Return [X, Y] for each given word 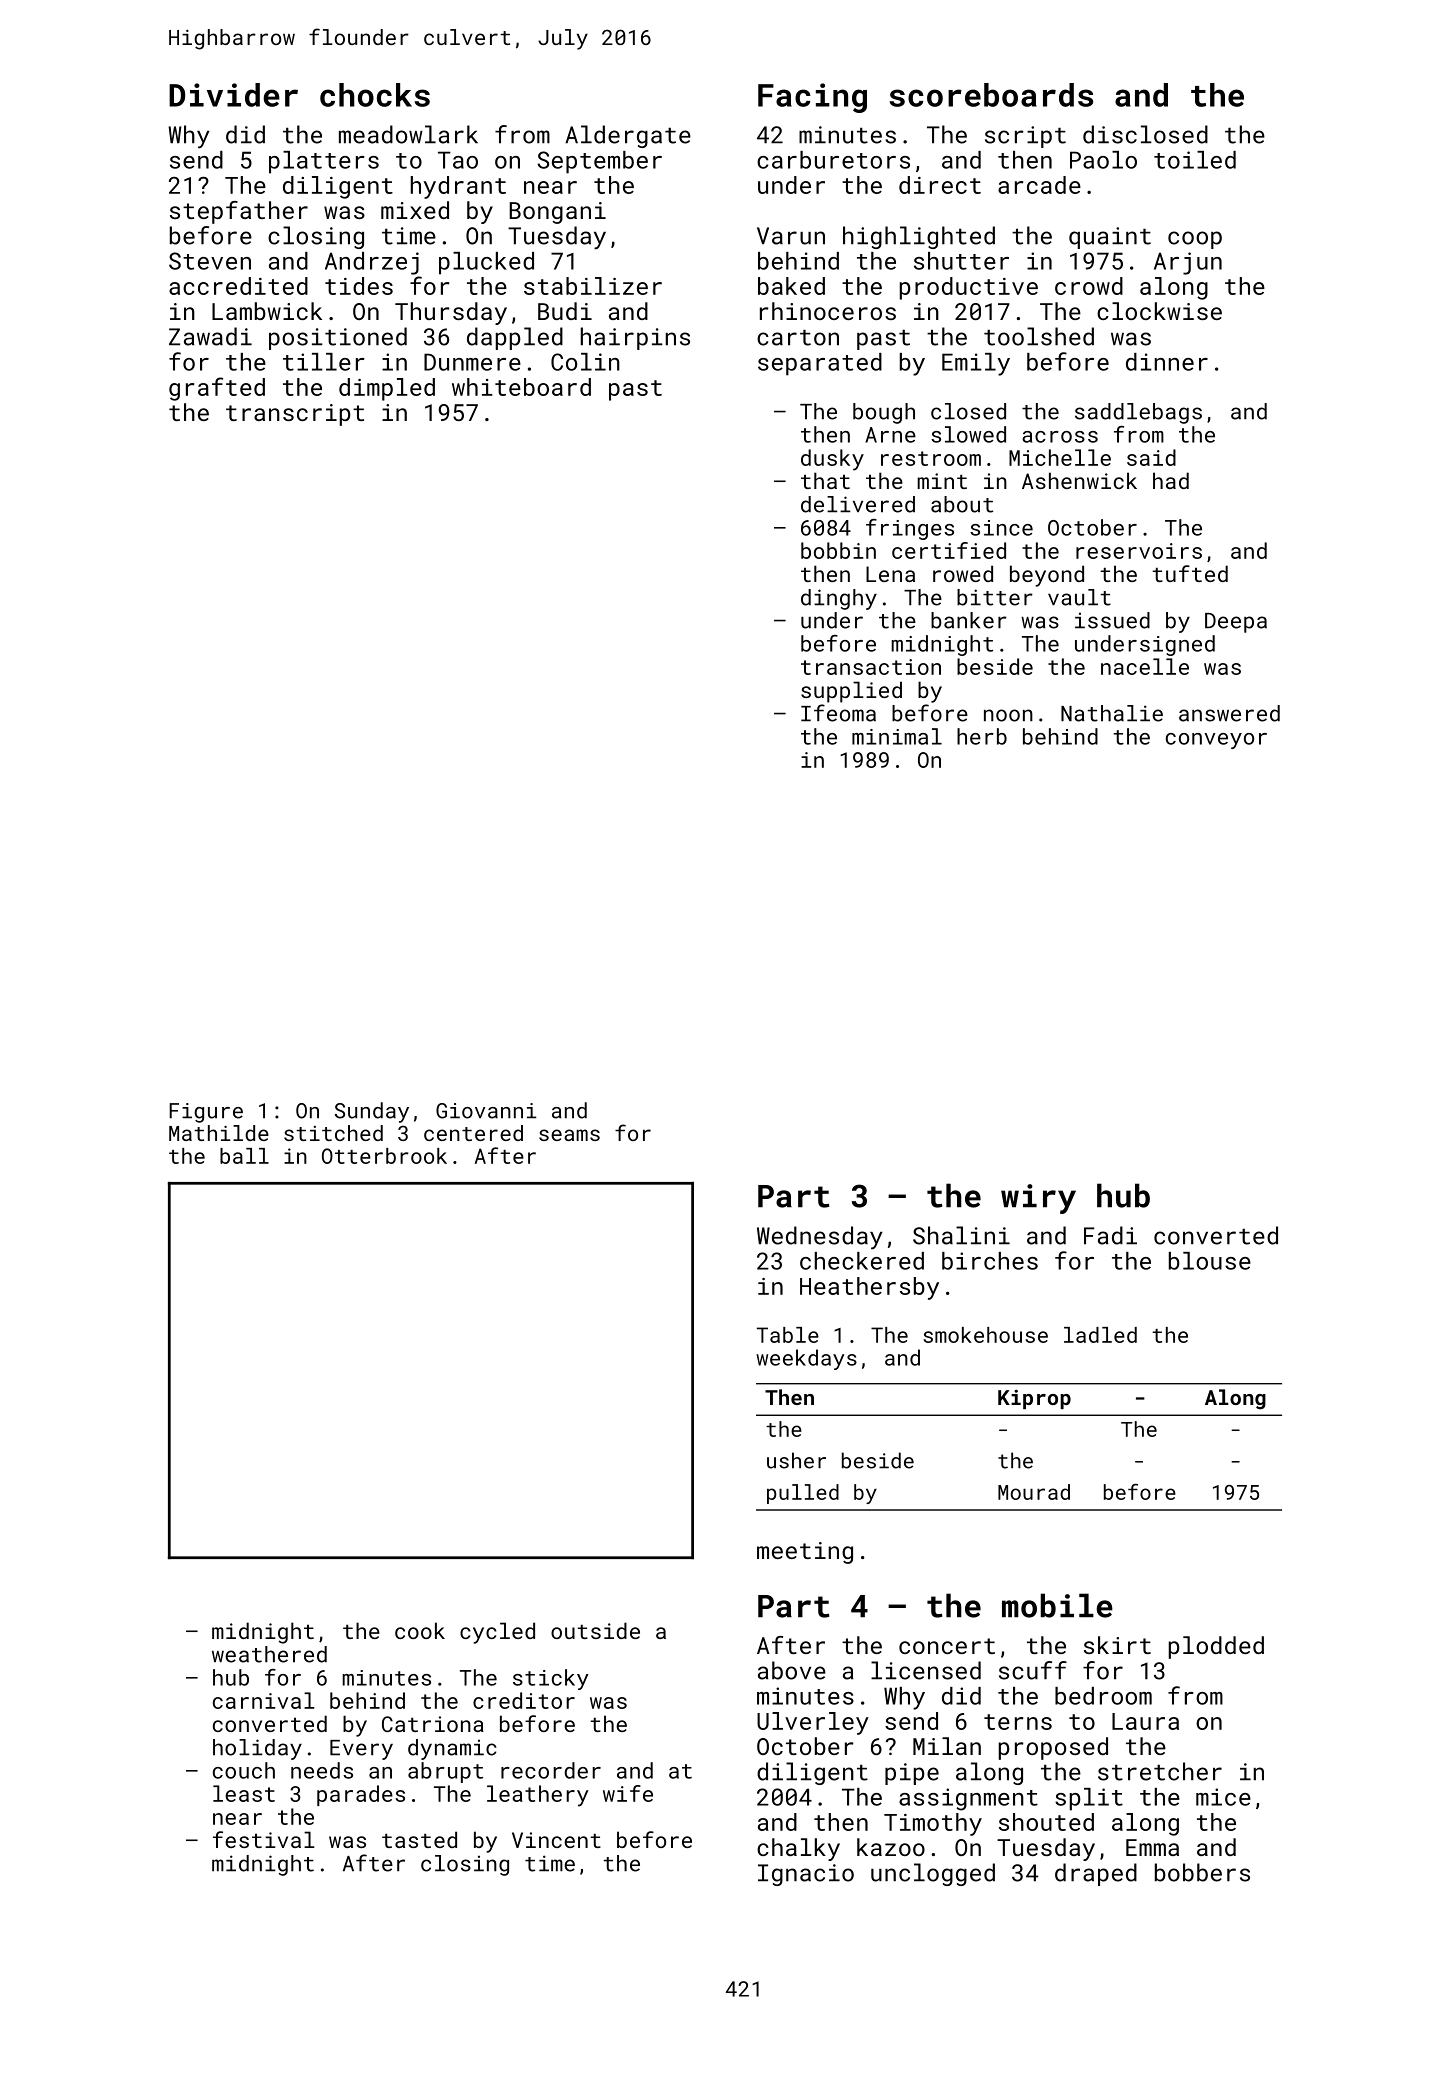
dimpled [387, 389]
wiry [1038, 1199]
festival [264, 1839]
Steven [210, 261]
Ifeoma [838, 713]
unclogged [933, 1874]
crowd [1089, 286]
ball [244, 1156]
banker [969, 620]
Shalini [961, 1235]
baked [791, 286]
